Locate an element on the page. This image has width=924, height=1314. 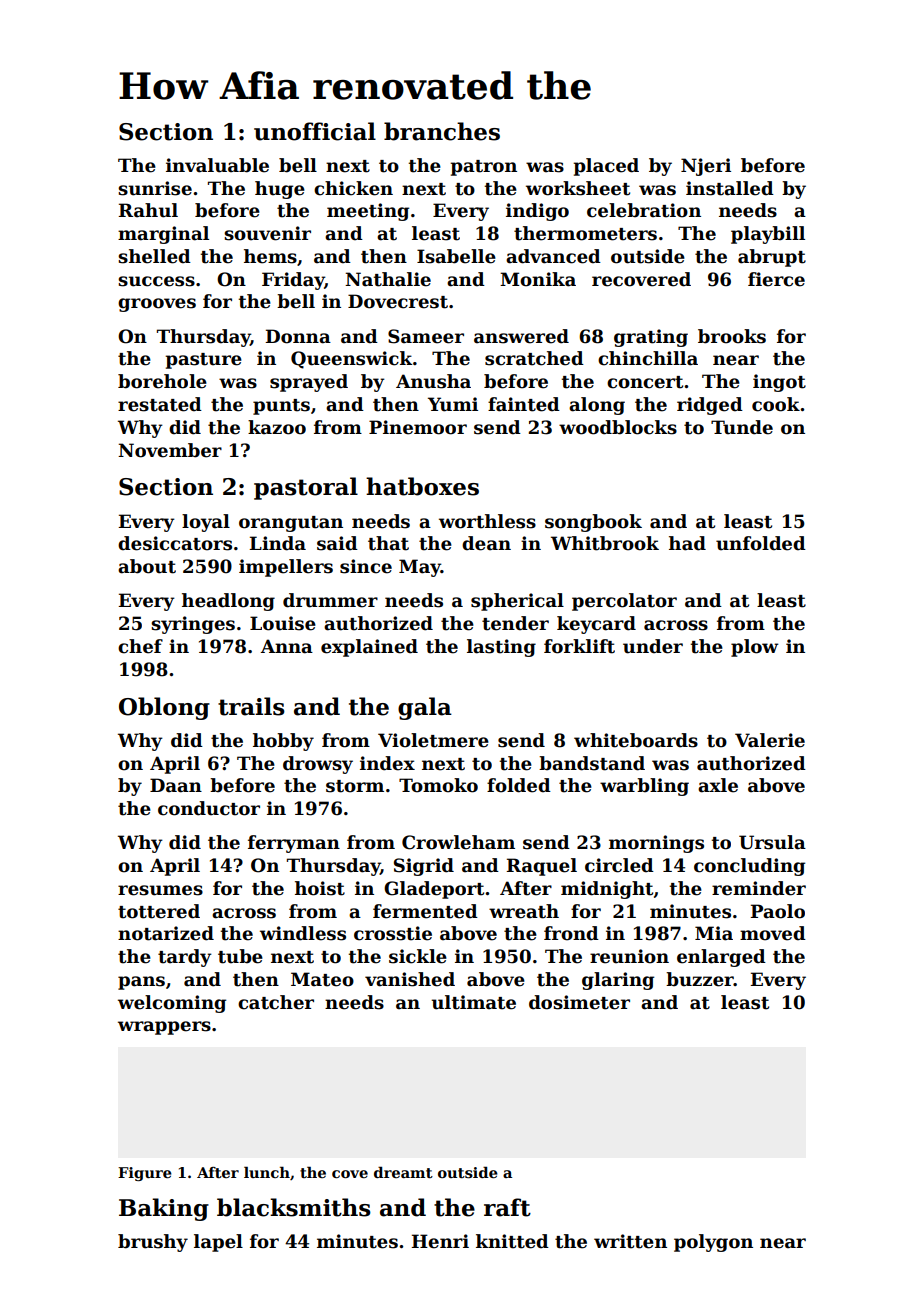
chef is located at coordinates (140, 646).
